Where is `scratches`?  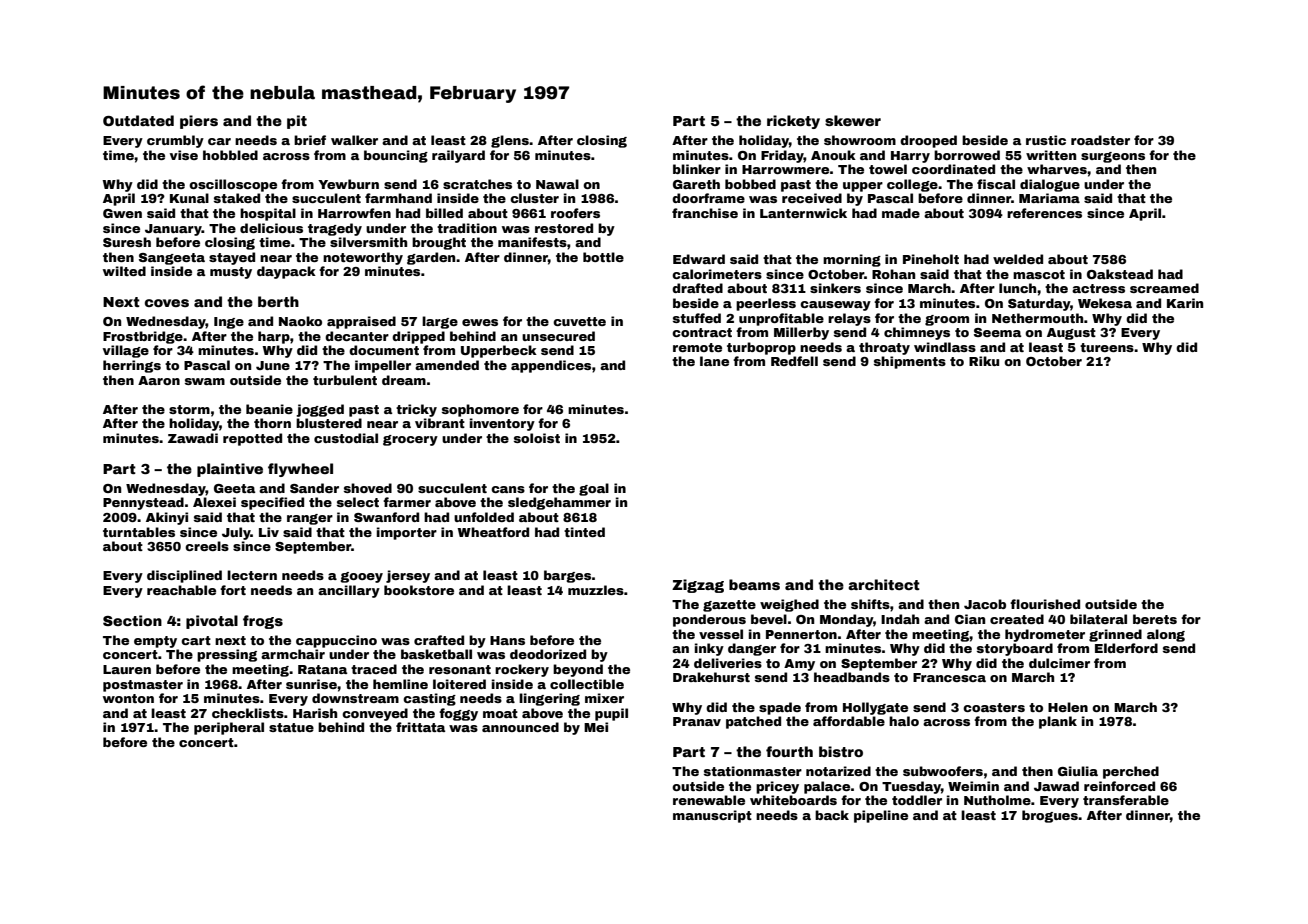 scratches is located at coordinates (477, 184).
